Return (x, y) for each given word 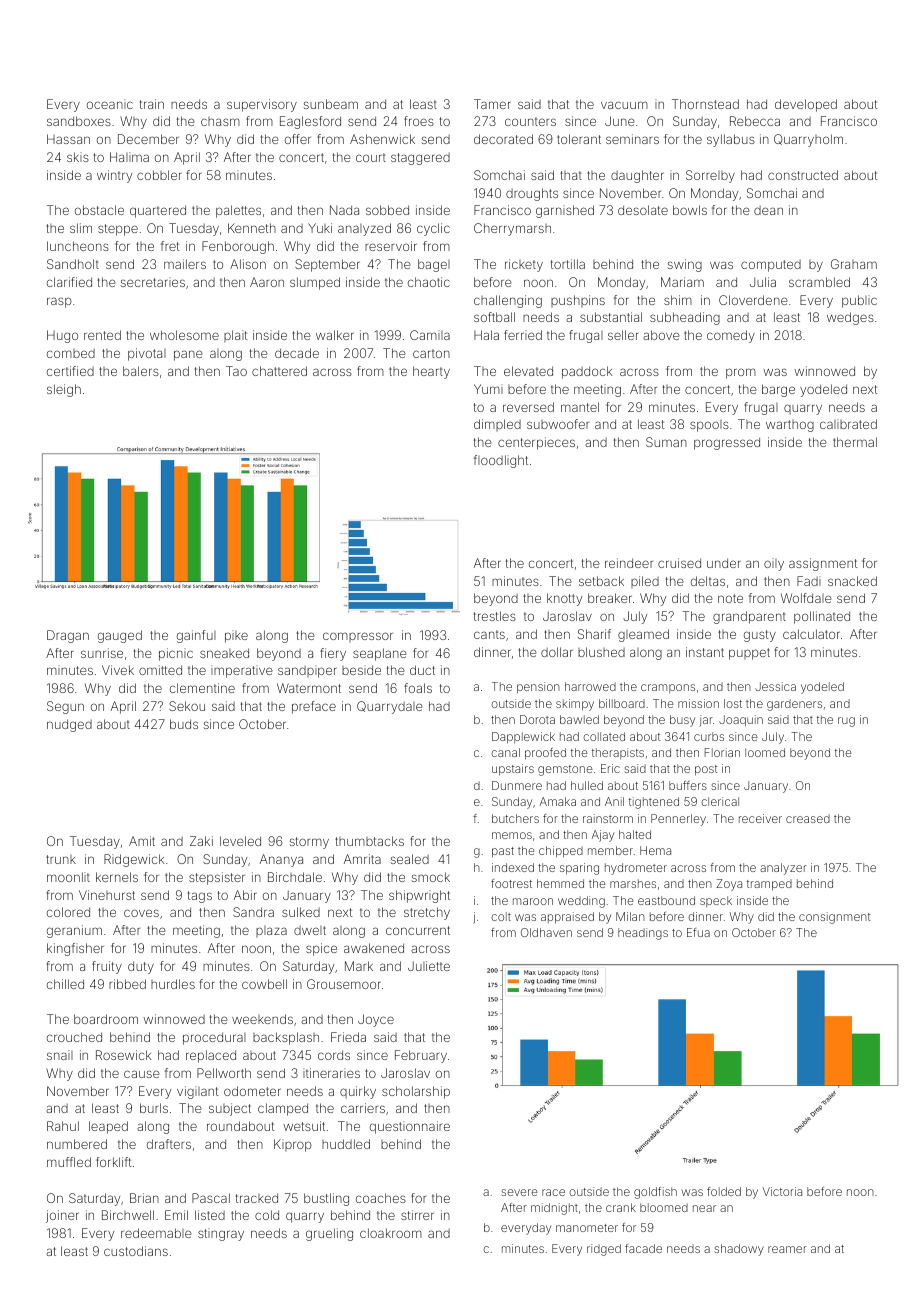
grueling (329, 1234)
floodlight (501, 461)
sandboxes (79, 121)
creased (808, 818)
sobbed (387, 210)
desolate (643, 210)
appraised (567, 918)
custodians (136, 1251)
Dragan (68, 636)
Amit (142, 841)
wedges (850, 318)
